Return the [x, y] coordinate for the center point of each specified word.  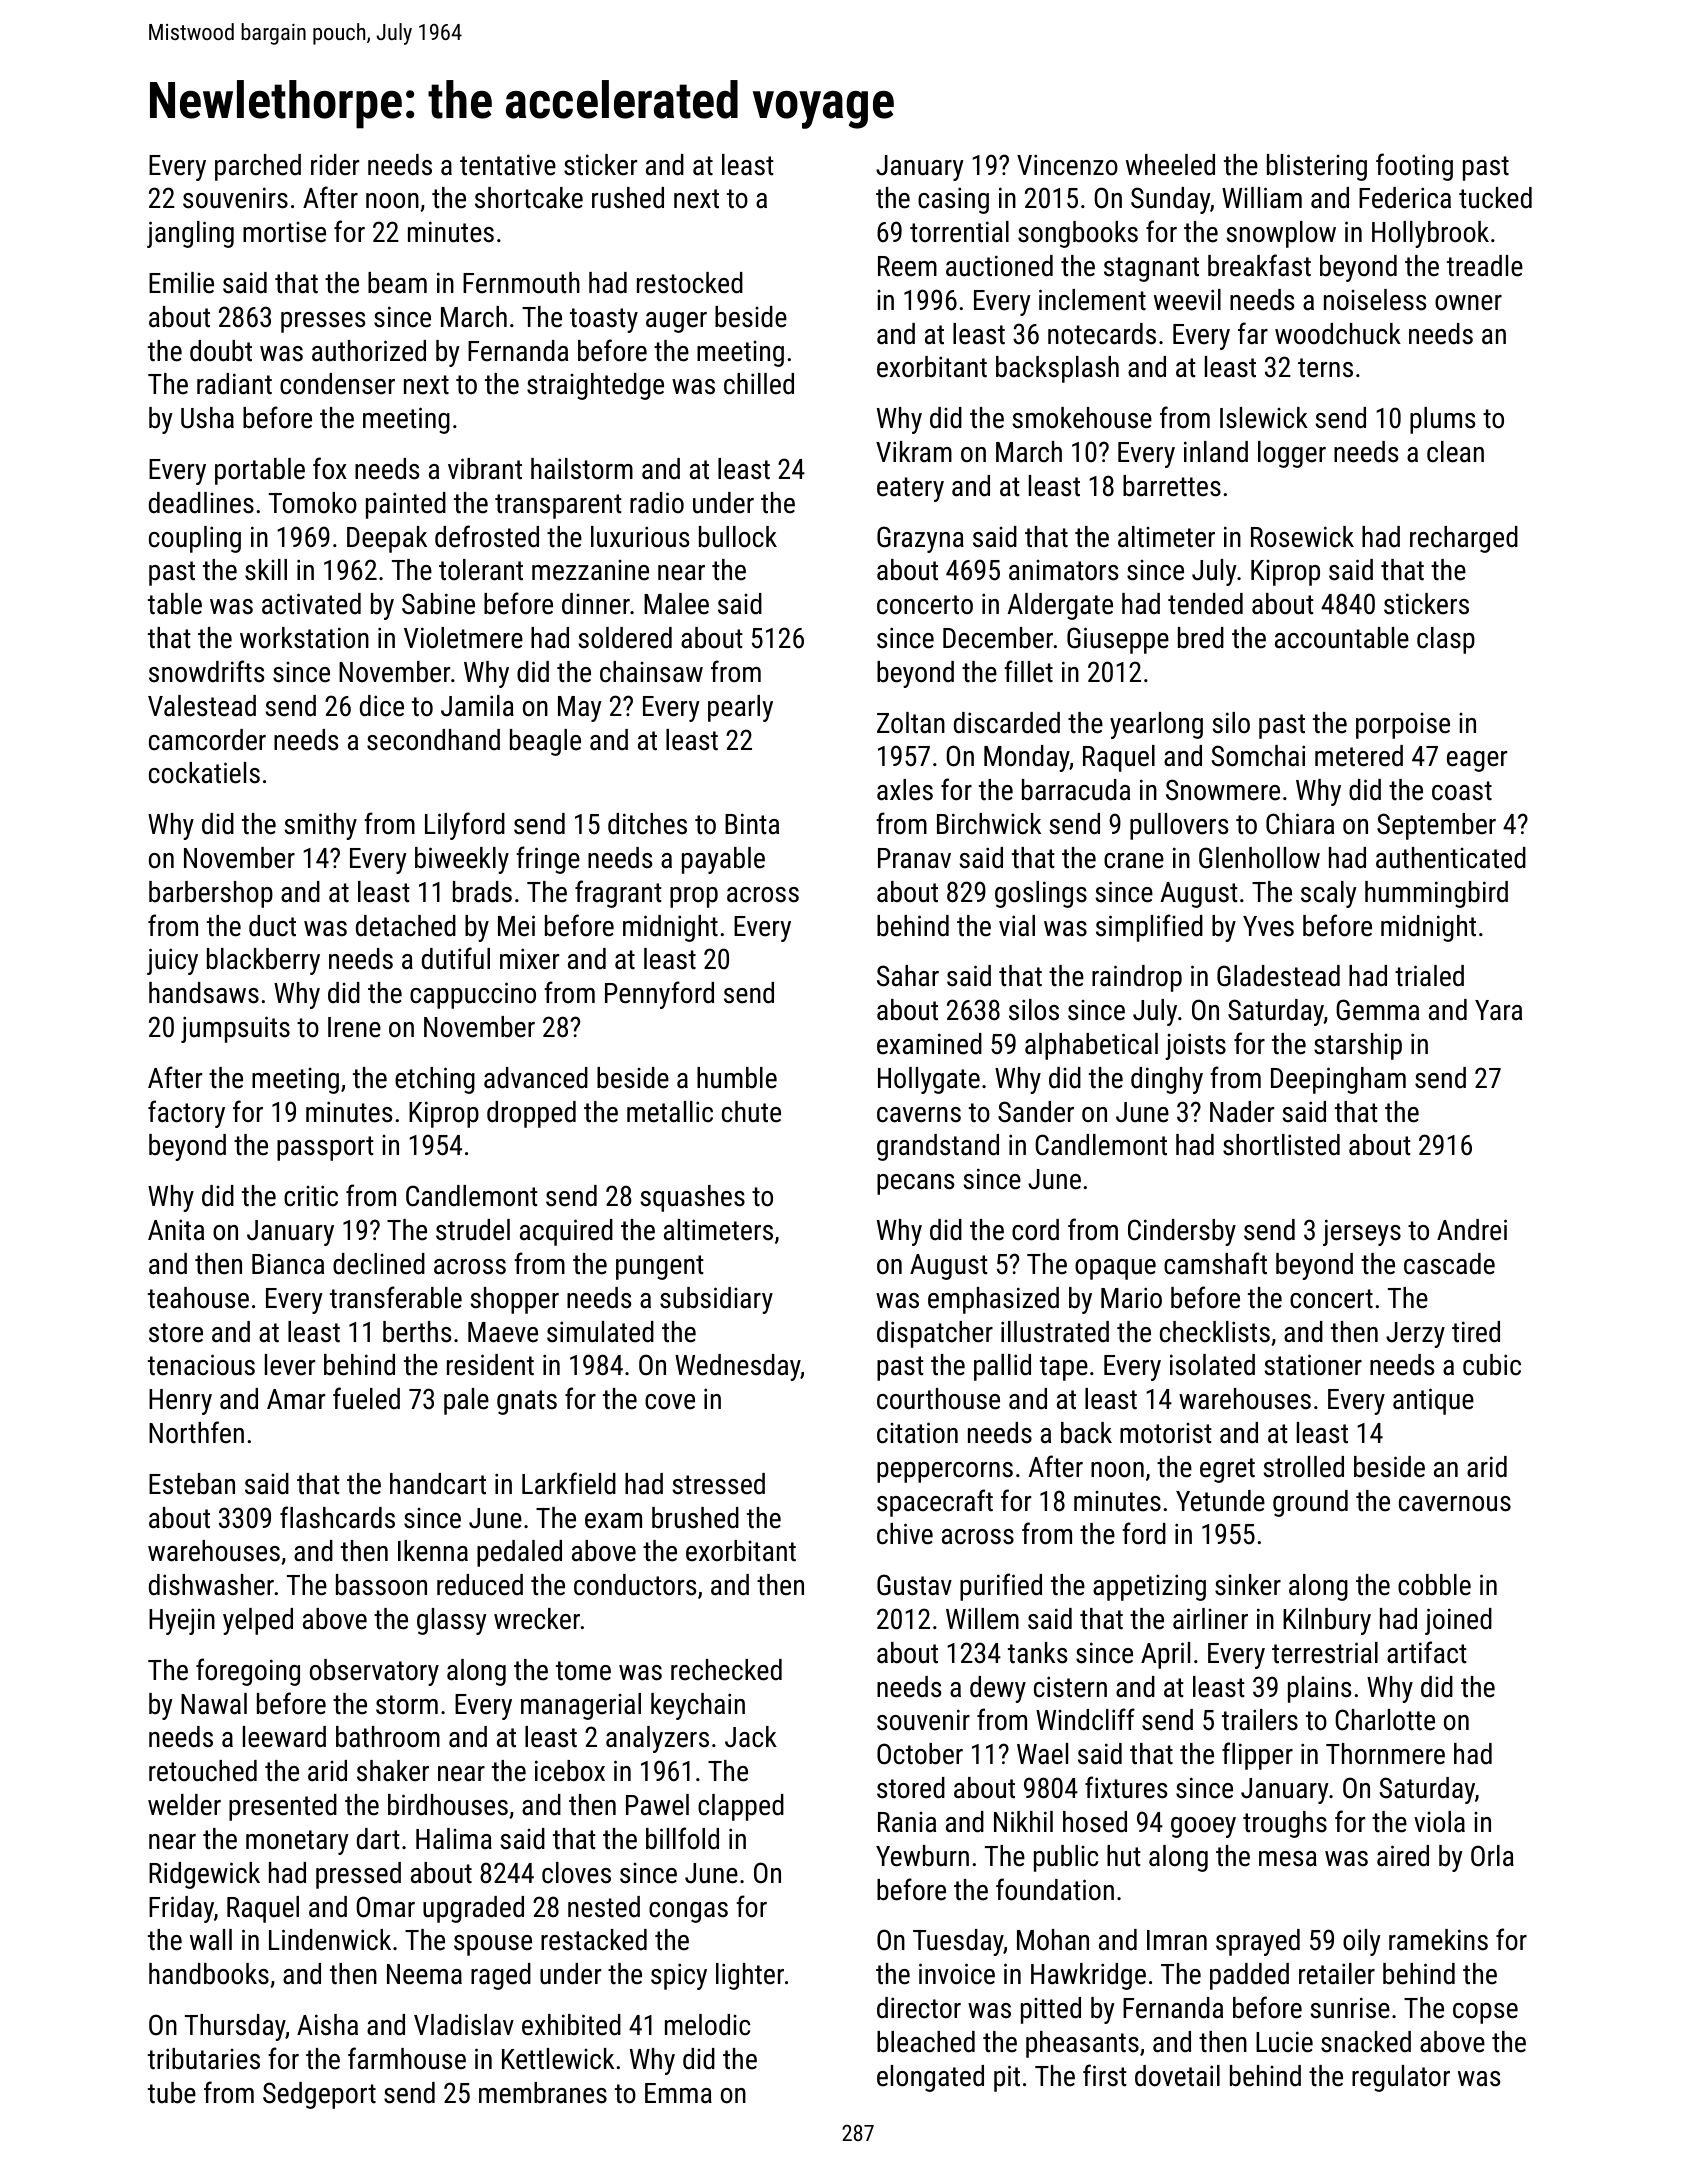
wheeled [1170, 165]
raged [501, 1976]
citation [917, 1433]
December [998, 638]
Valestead [202, 706]
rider [335, 165]
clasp [1446, 640]
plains [1319, 1689]
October [920, 1754]
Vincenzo [1067, 165]
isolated [1212, 1365]
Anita [176, 1230]
